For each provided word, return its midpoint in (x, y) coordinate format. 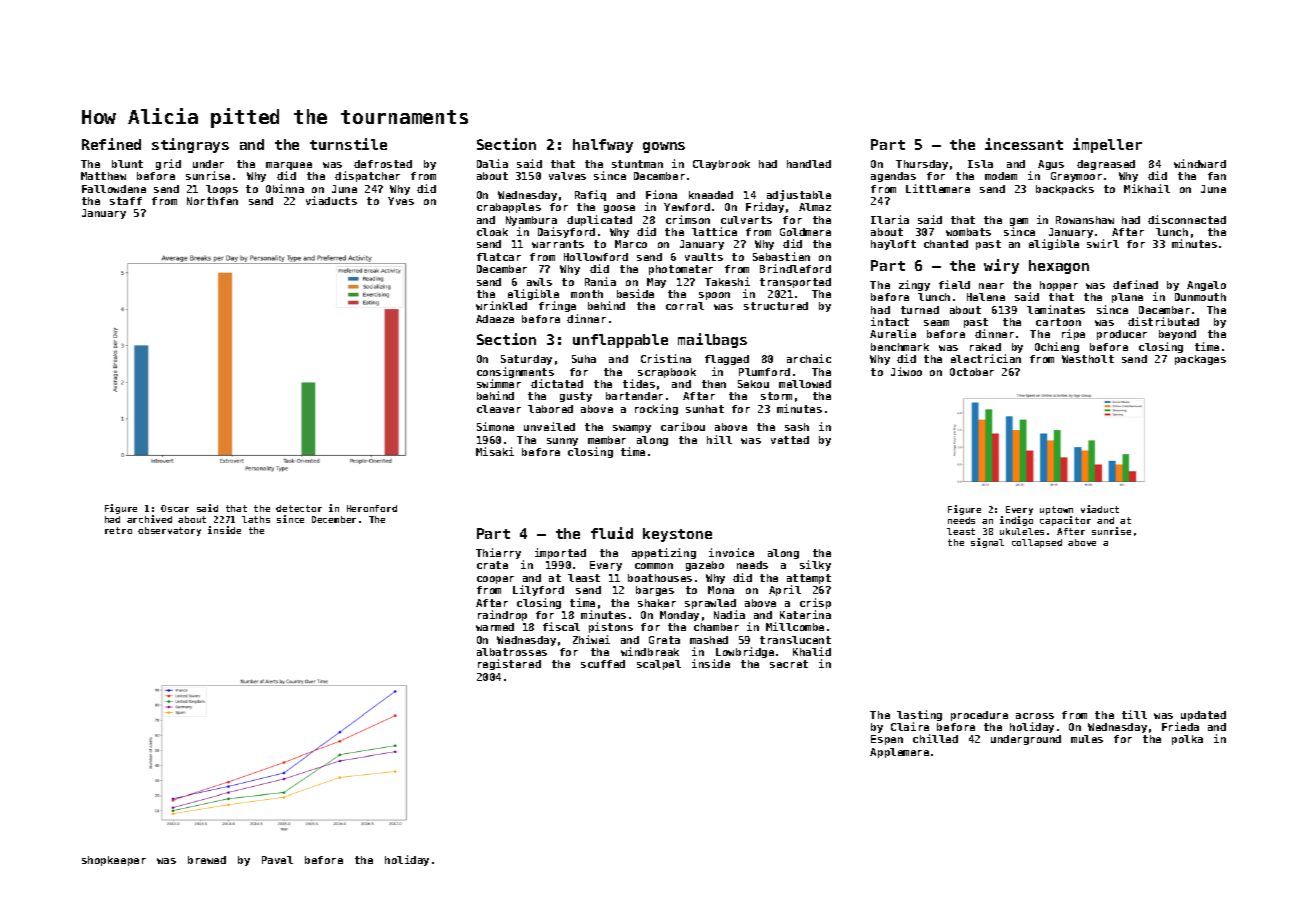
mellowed (805, 384)
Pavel (277, 860)
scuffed (603, 664)
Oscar (175, 508)
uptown (1056, 510)
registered (509, 664)
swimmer (499, 383)
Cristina (666, 358)
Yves (401, 201)
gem (1019, 222)
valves (567, 176)
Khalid (812, 651)
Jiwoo (906, 371)
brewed (207, 860)
